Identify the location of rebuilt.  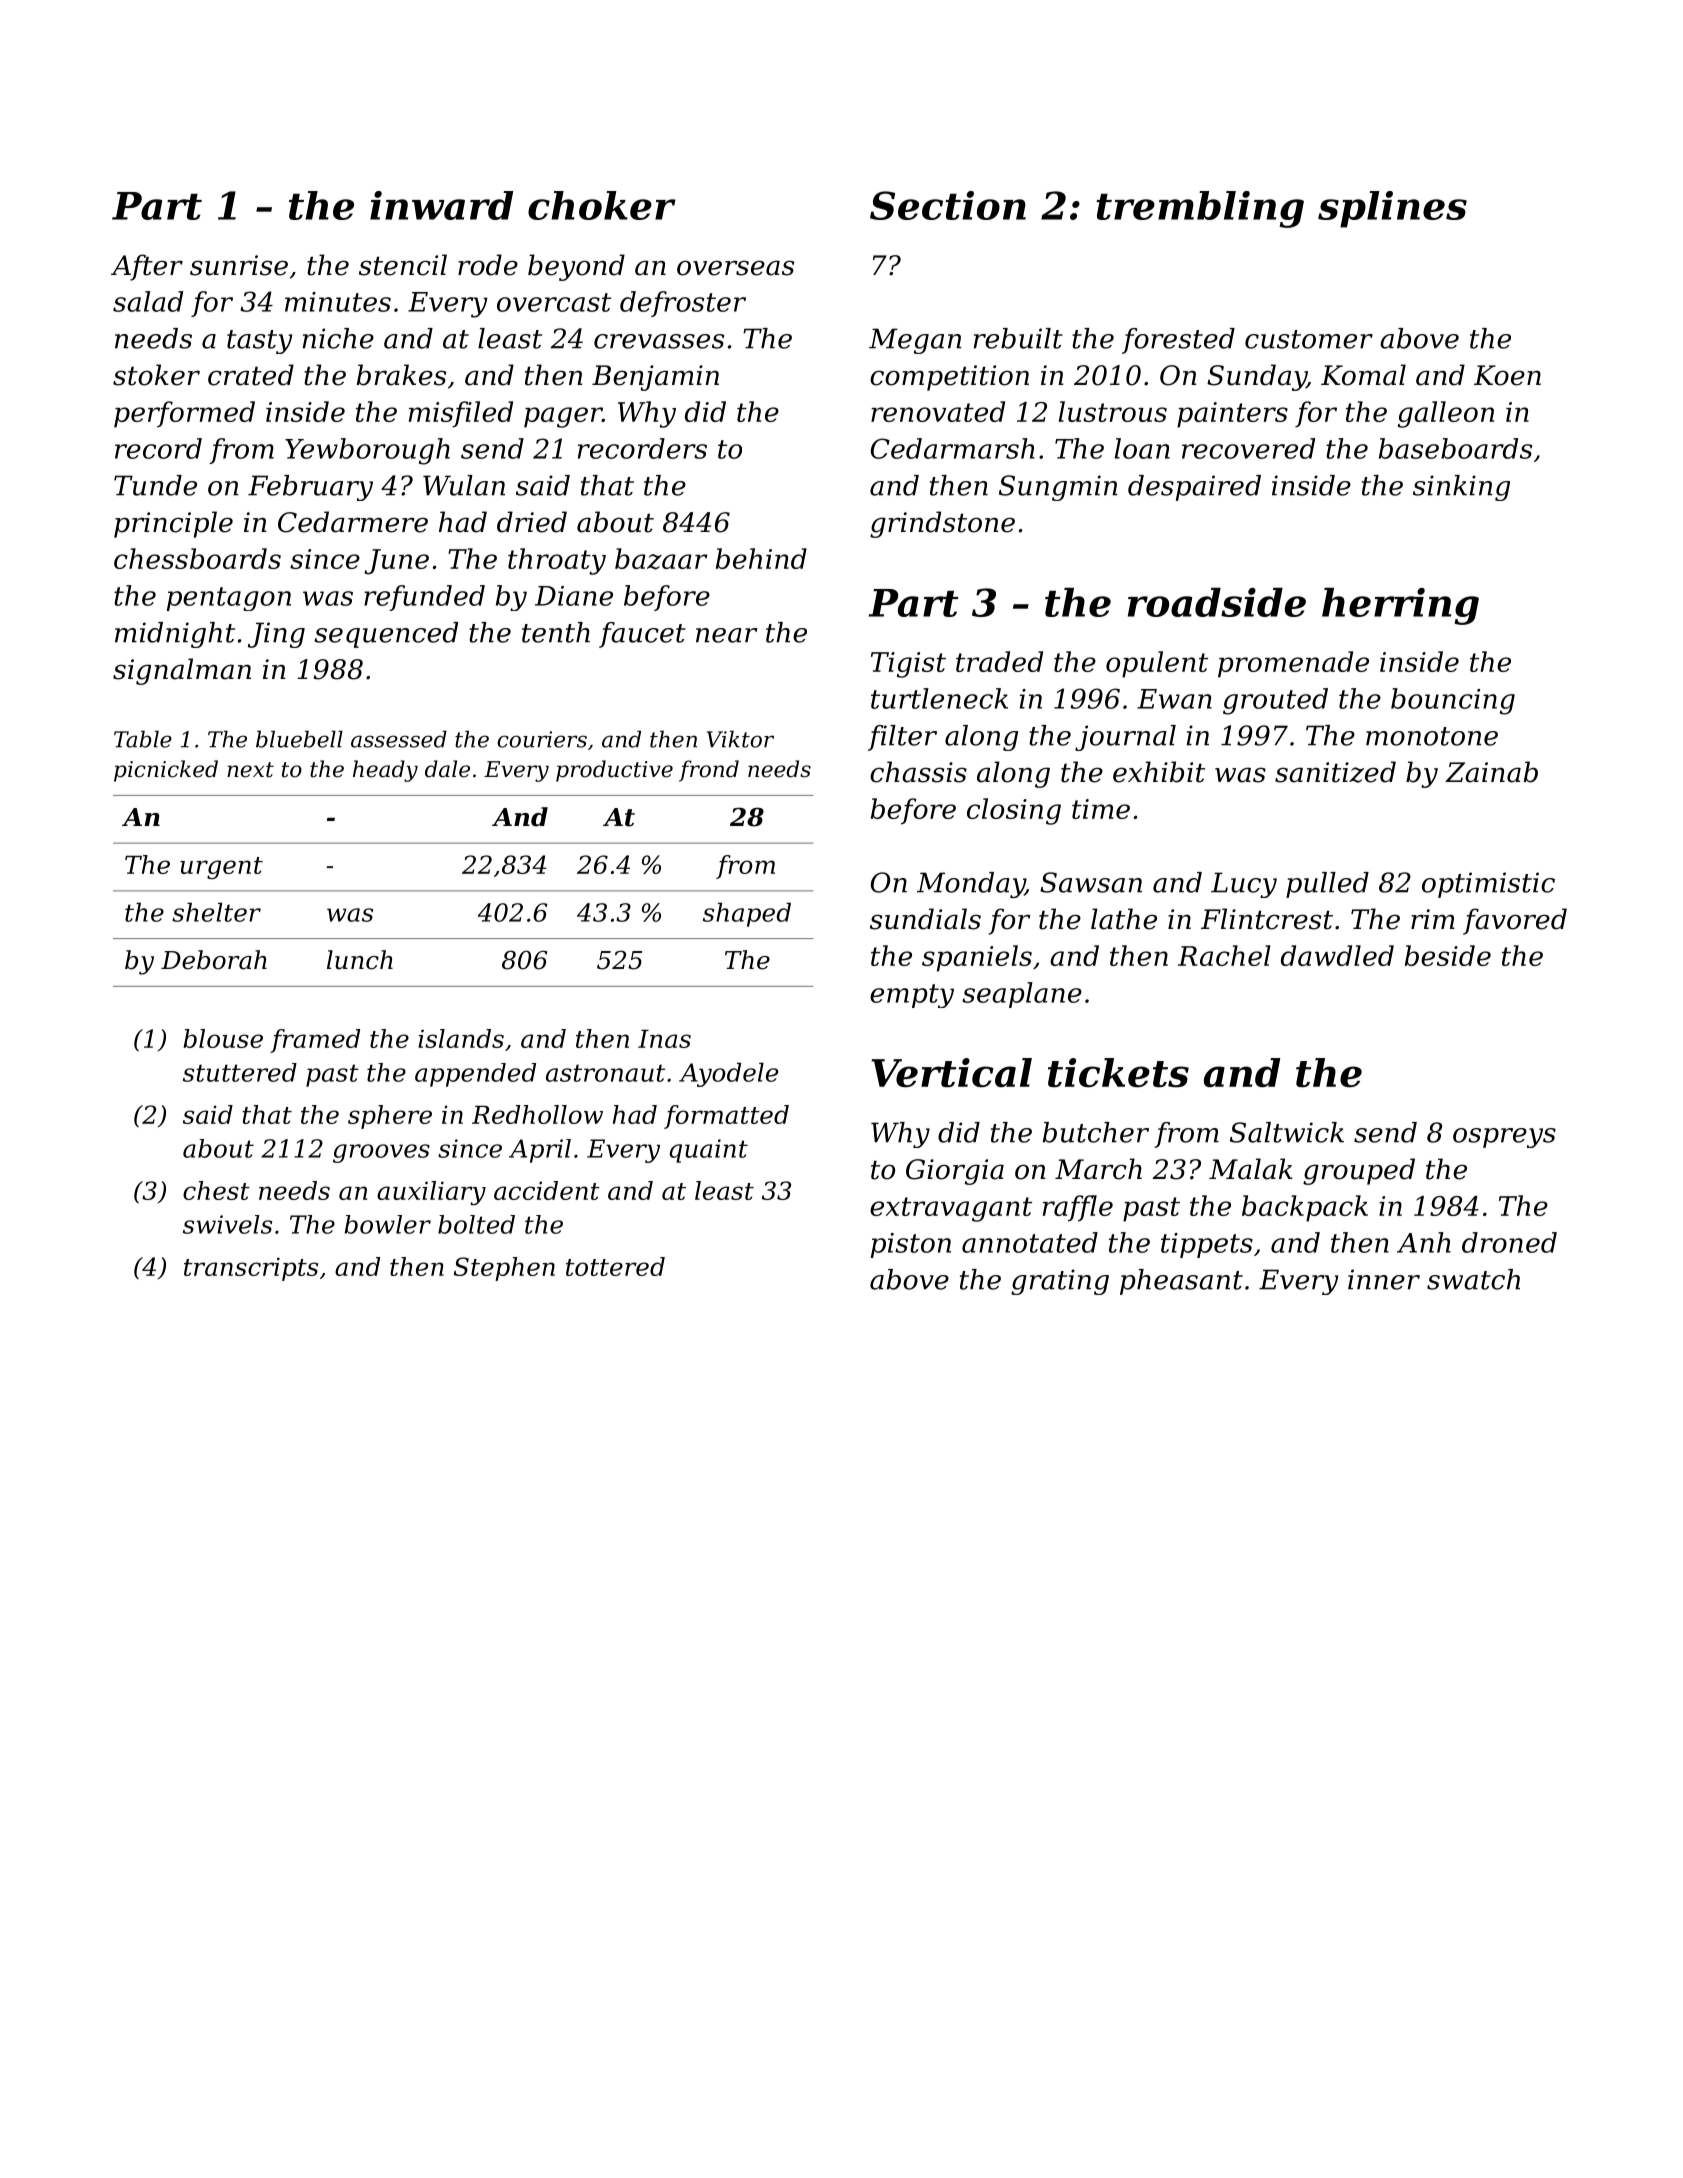
(1018, 338).
